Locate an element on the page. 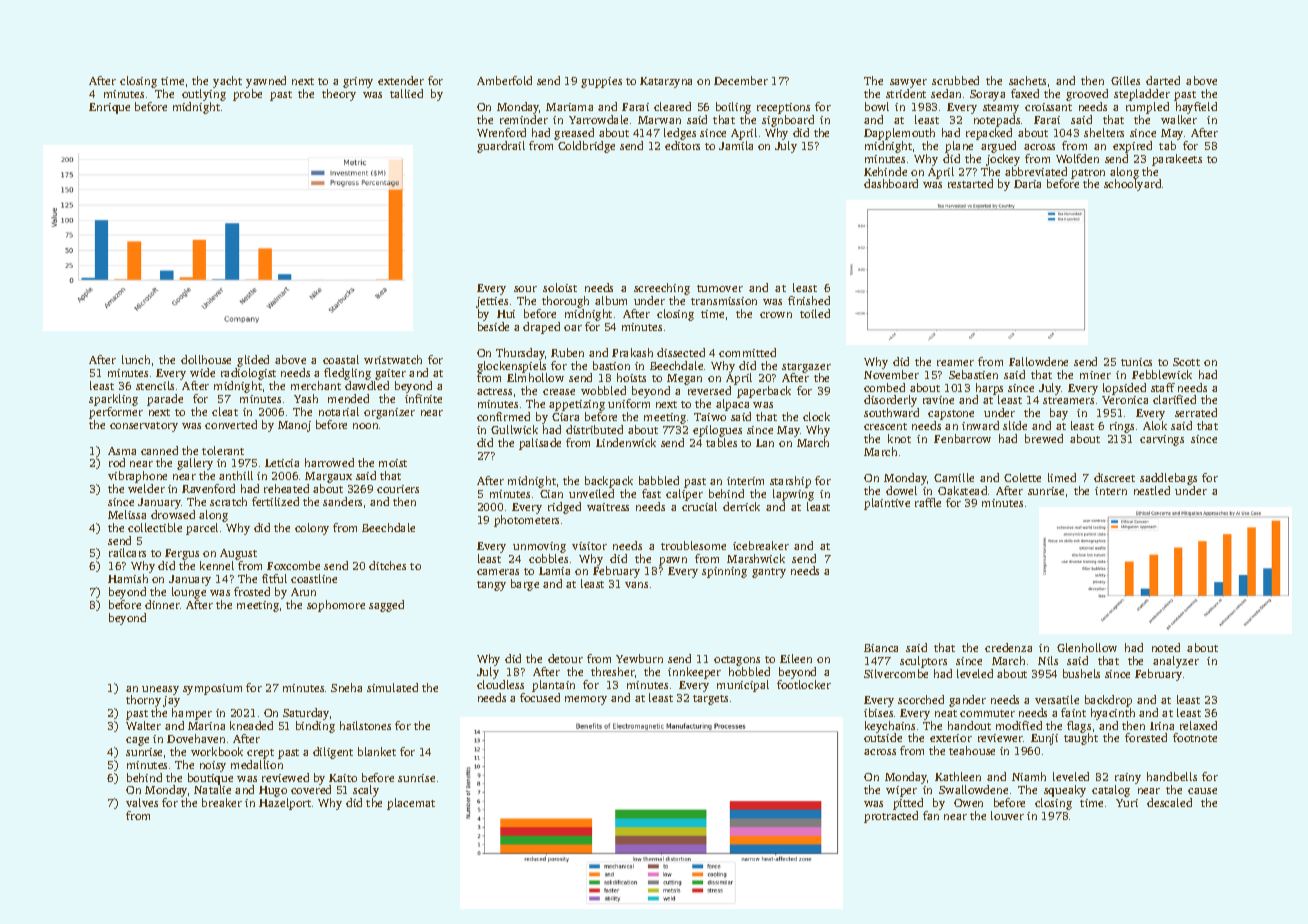 Image resolution: width=1308 pixels, height=924 pixels. actress is located at coordinates (494, 391).
